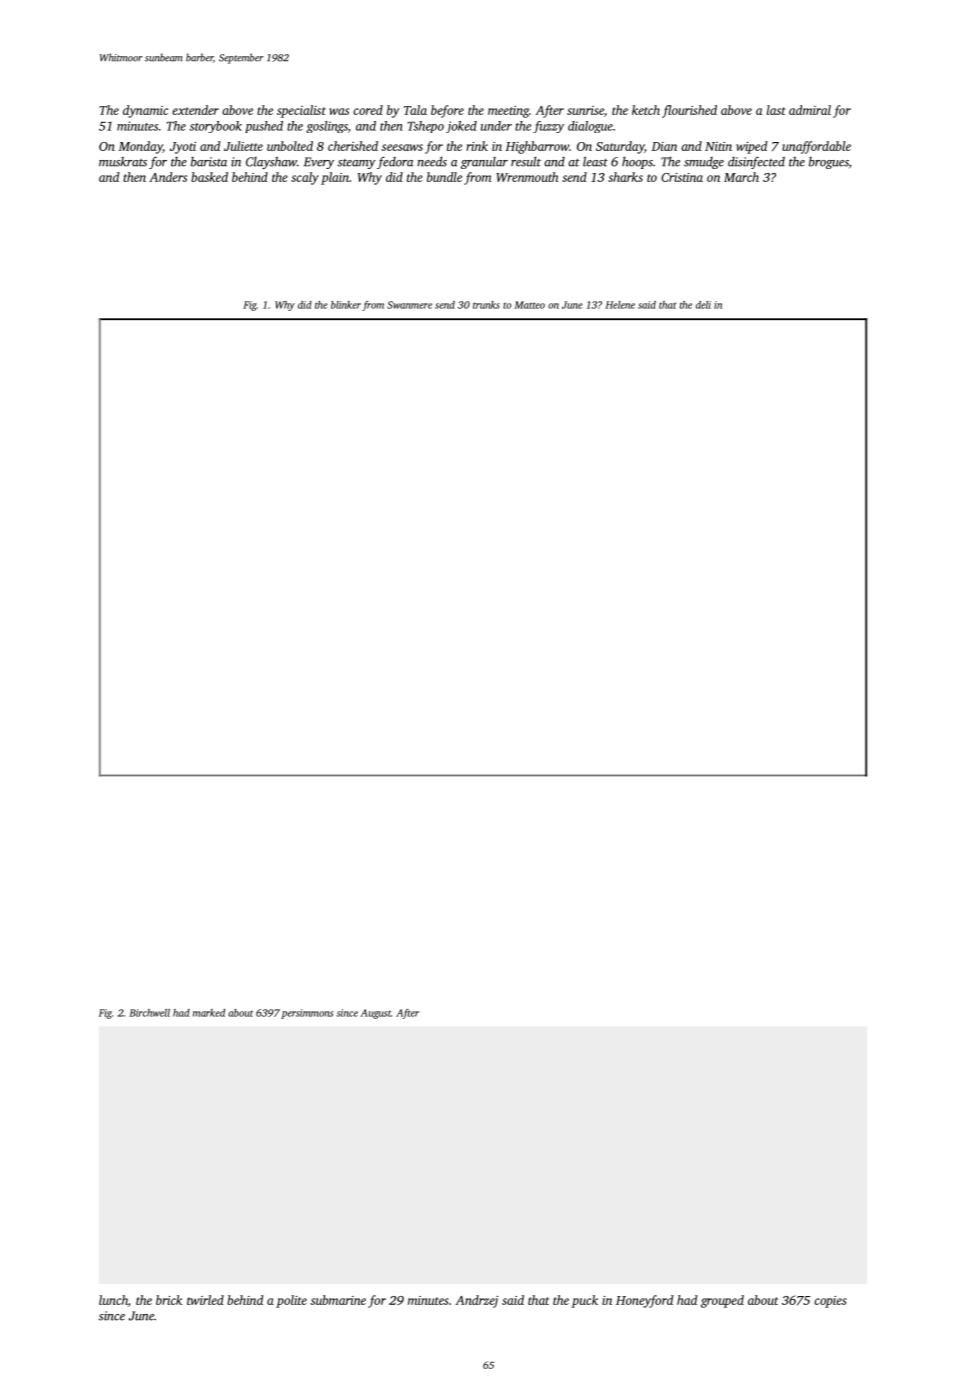 The height and width of the screenshot is (1400, 966). What do you see at coordinates (776, 110) in the screenshot?
I see `last` at bounding box center [776, 110].
